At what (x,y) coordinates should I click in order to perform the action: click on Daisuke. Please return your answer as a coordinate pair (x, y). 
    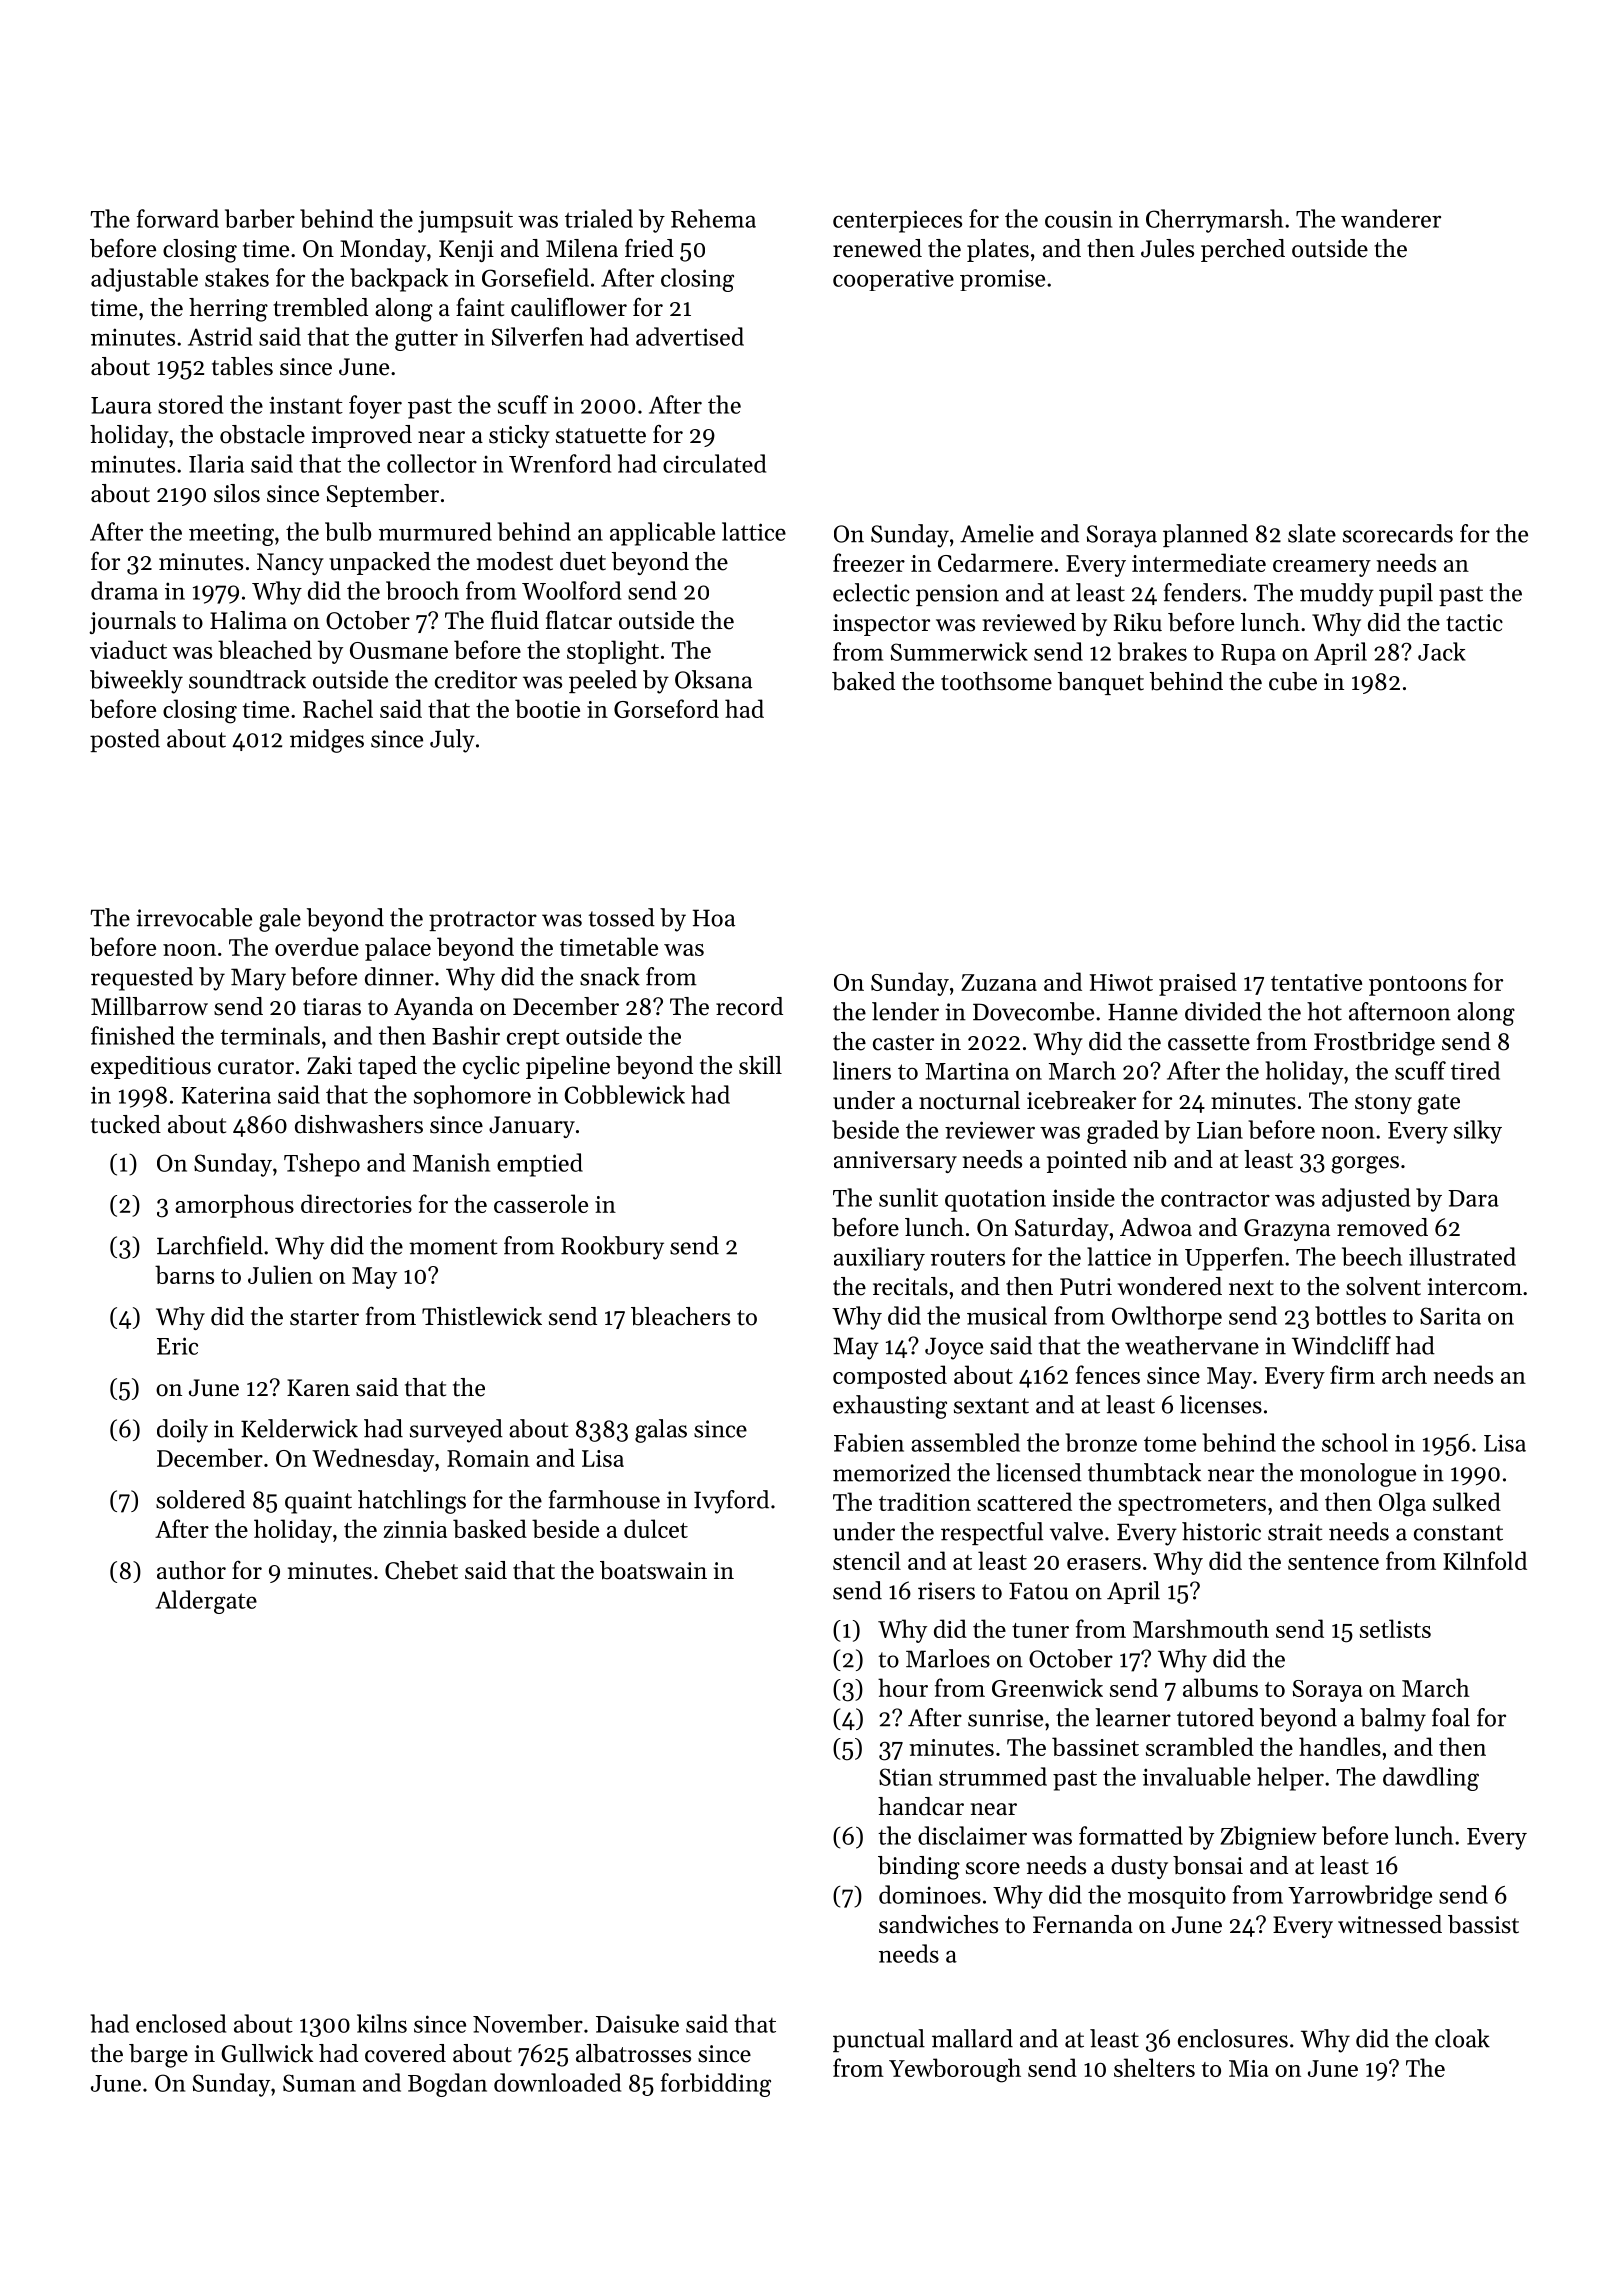
    Looking at the image, I should click on (637, 2023).
